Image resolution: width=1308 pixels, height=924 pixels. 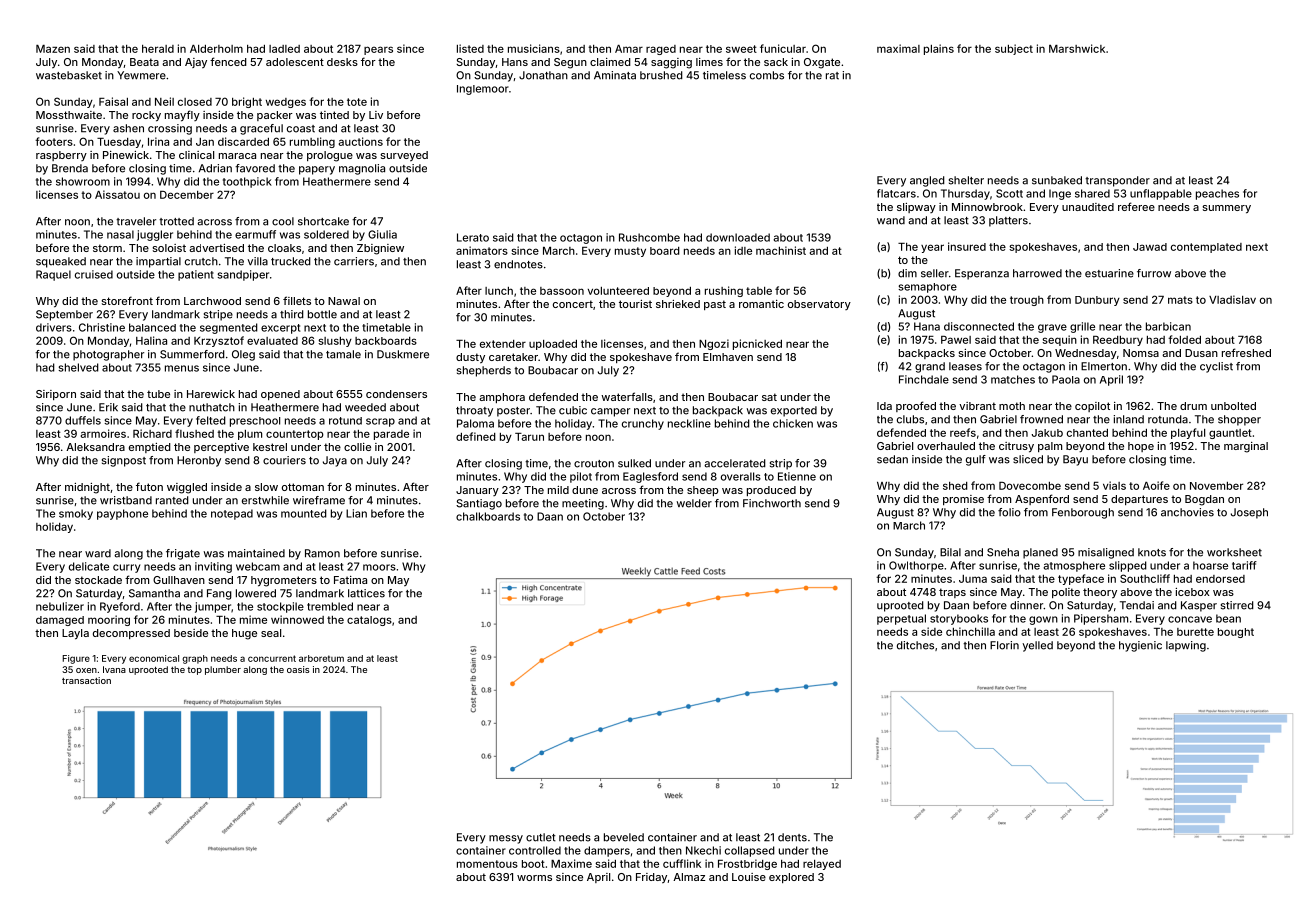 I want to click on ditches, so click(x=915, y=645).
